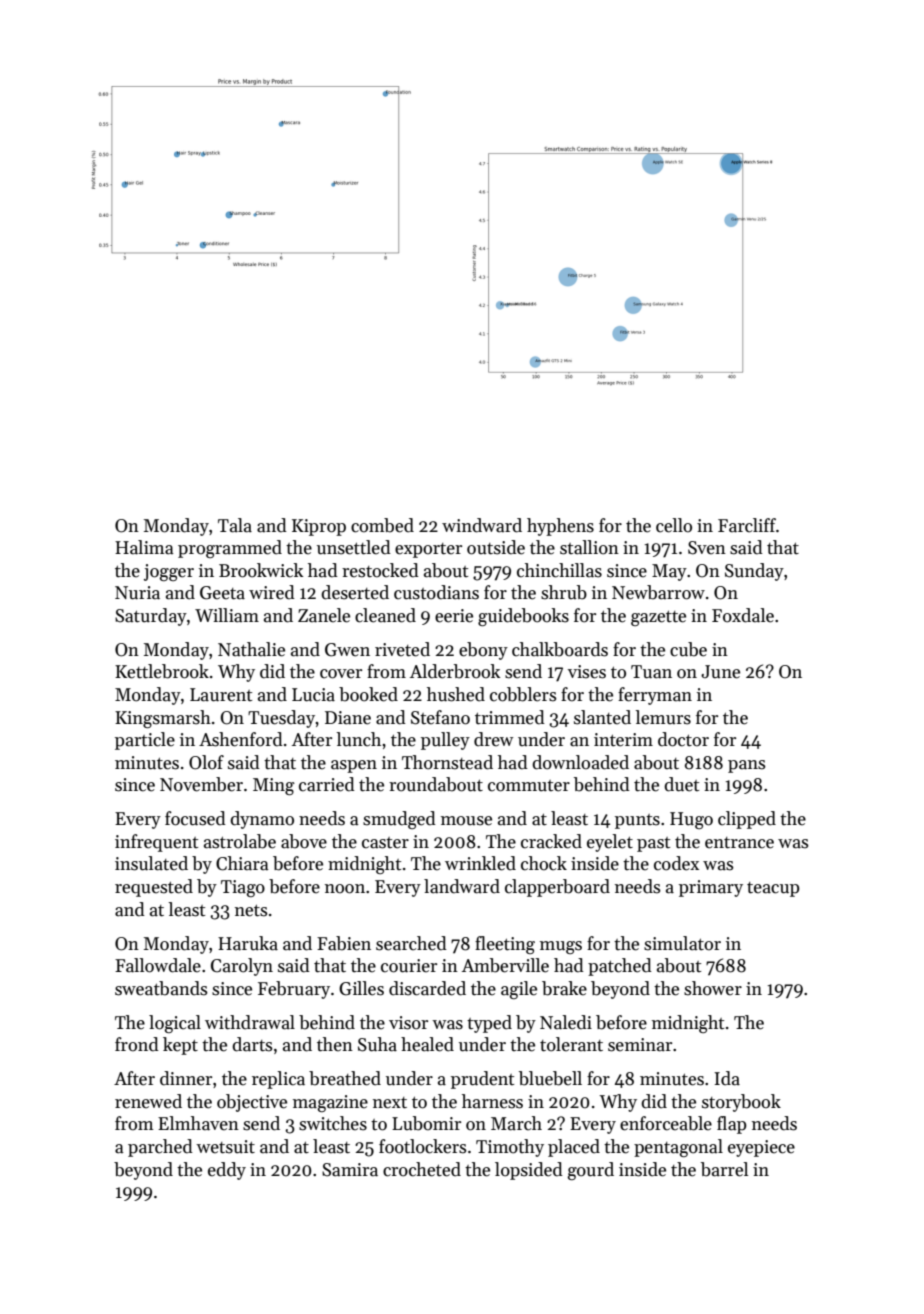  Describe the element at coordinates (145, 741) in the screenshot. I see `particle` at that location.
